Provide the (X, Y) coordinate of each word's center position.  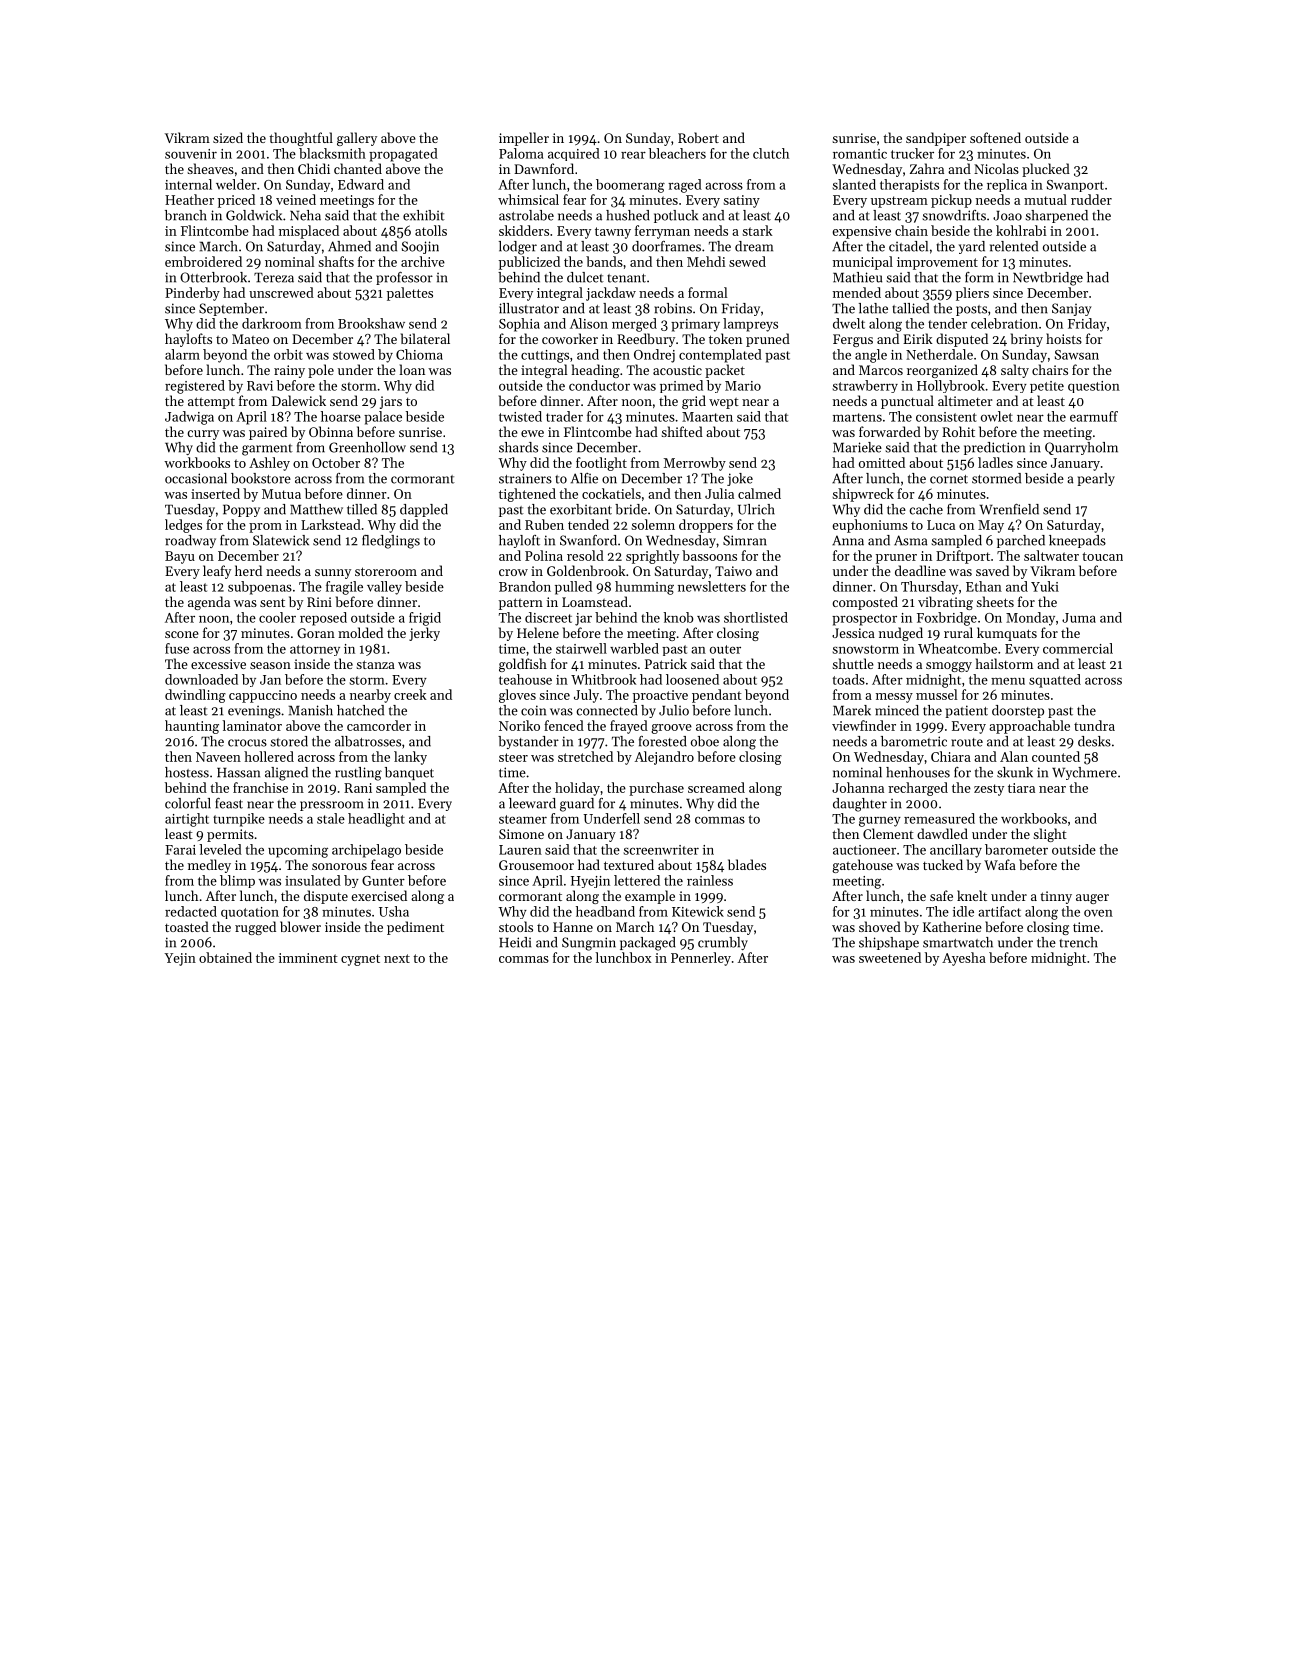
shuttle (853, 663)
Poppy (241, 510)
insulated (313, 880)
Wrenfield (1009, 509)
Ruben (544, 524)
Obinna (331, 431)
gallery (357, 139)
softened (995, 137)
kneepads (1077, 541)
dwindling (195, 696)
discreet (548, 617)
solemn (653, 524)
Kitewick (698, 911)
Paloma (521, 153)
